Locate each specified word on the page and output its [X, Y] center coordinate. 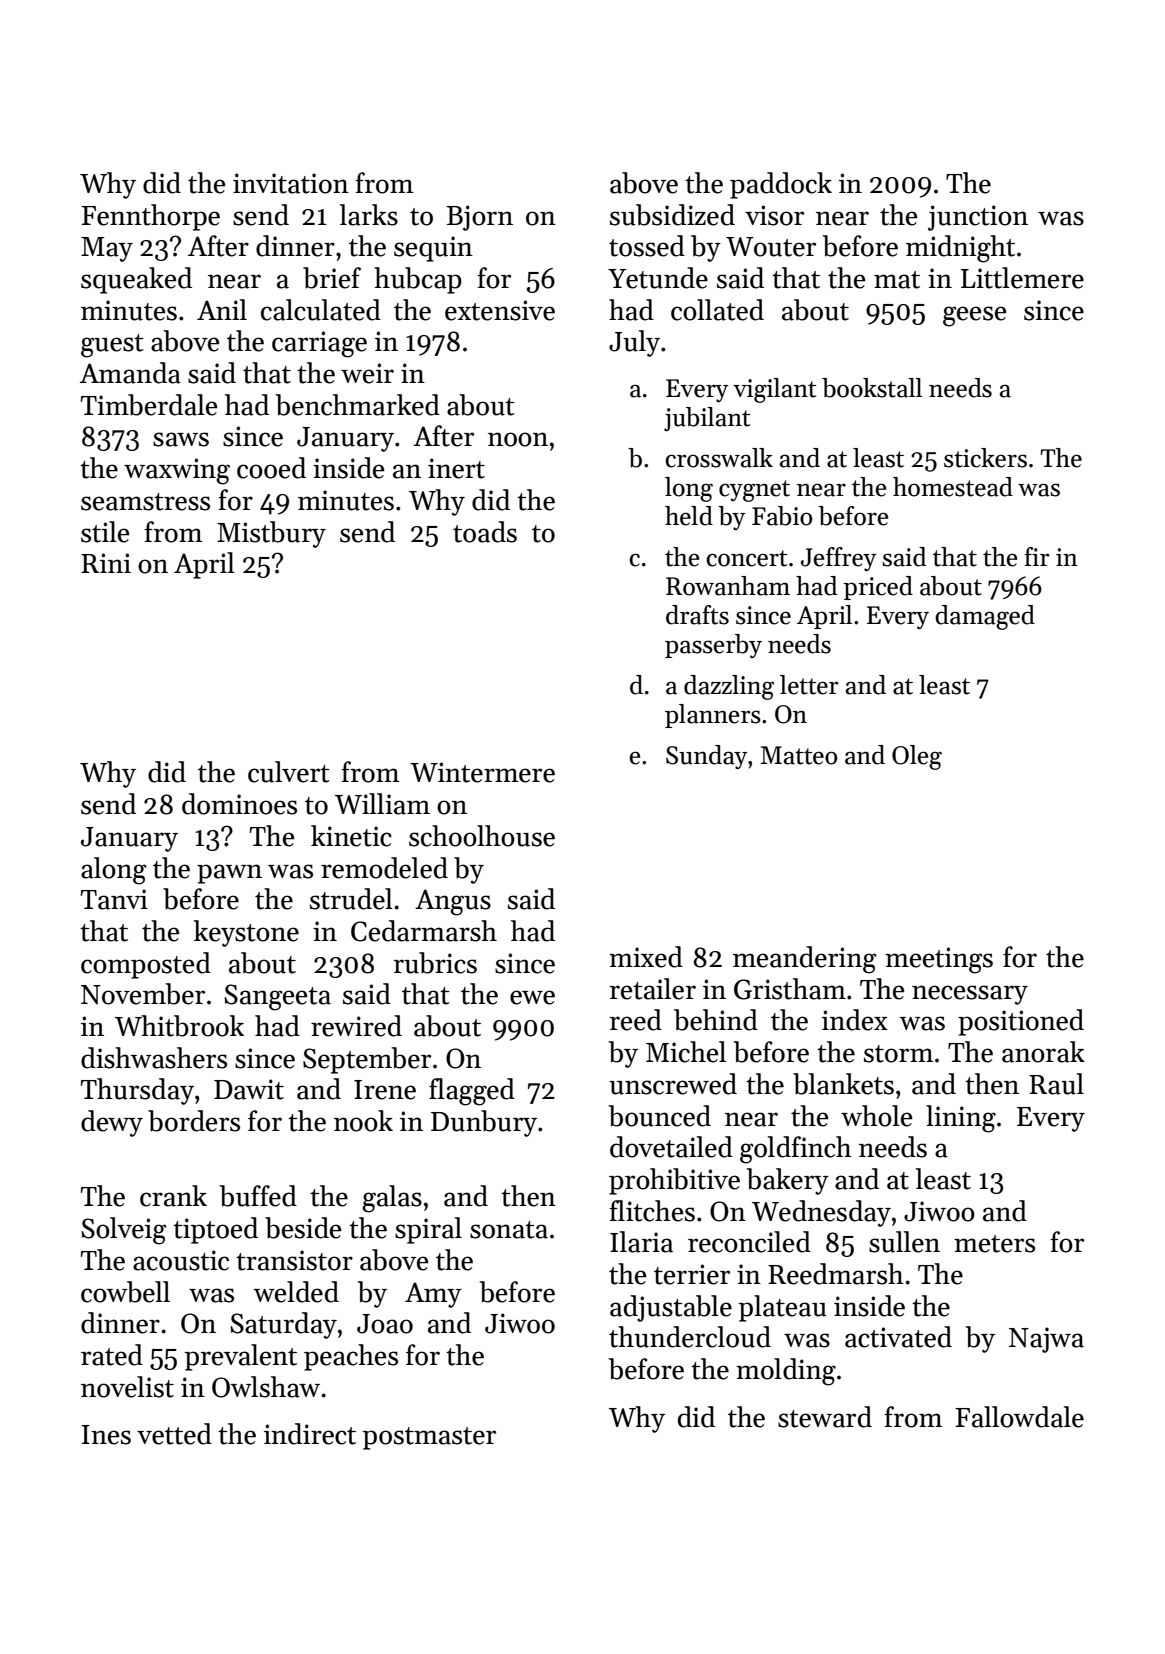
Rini [106, 563]
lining [961, 1119]
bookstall [872, 388]
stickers [985, 458]
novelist [127, 1387]
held [689, 516]
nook [363, 1121]
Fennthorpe [150, 217]
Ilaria [641, 1242]
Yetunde [658, 278]
